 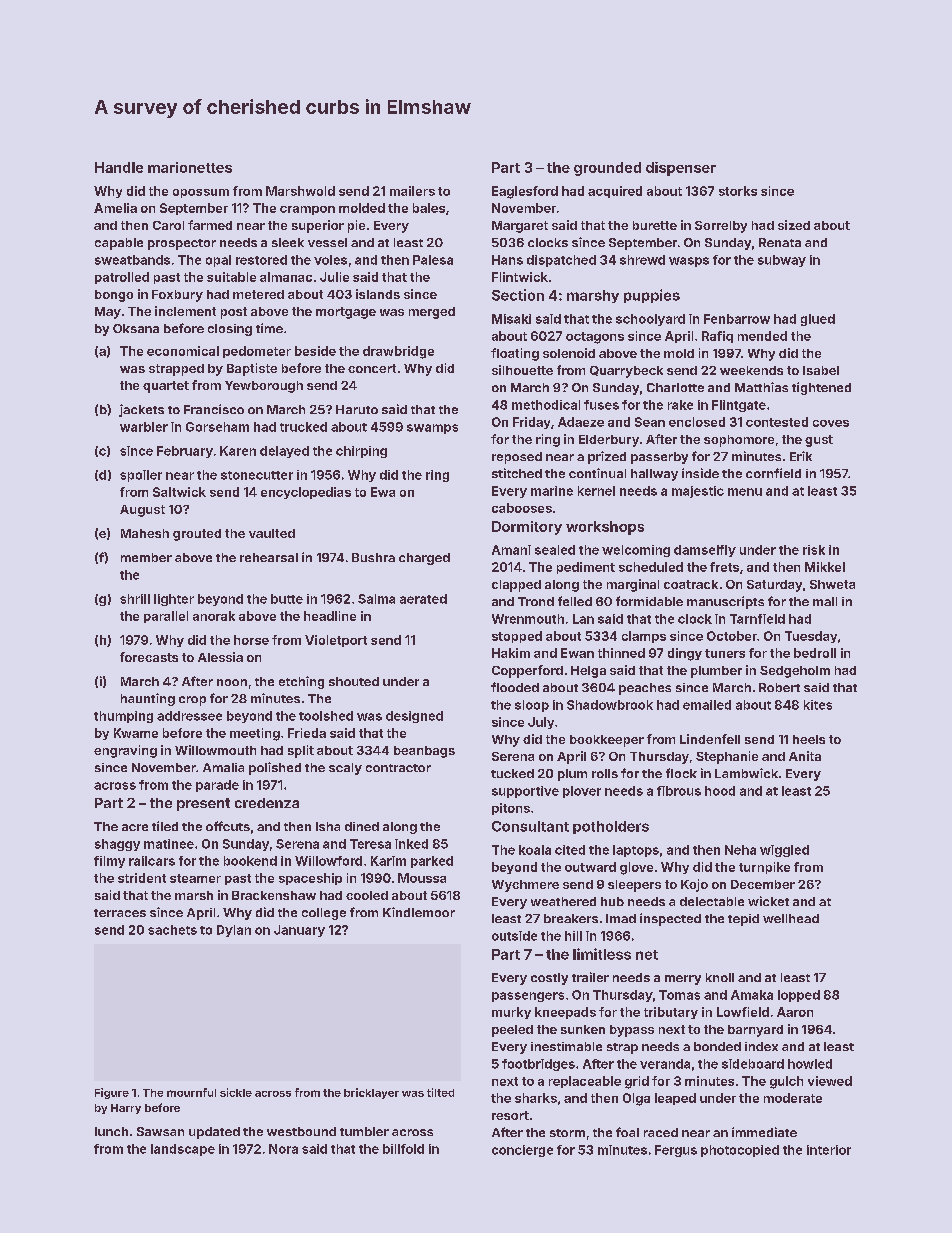 What do you see at coordinates (183, 1150) in the image?
I see `landscape` at bounding box center [183, 1150].
